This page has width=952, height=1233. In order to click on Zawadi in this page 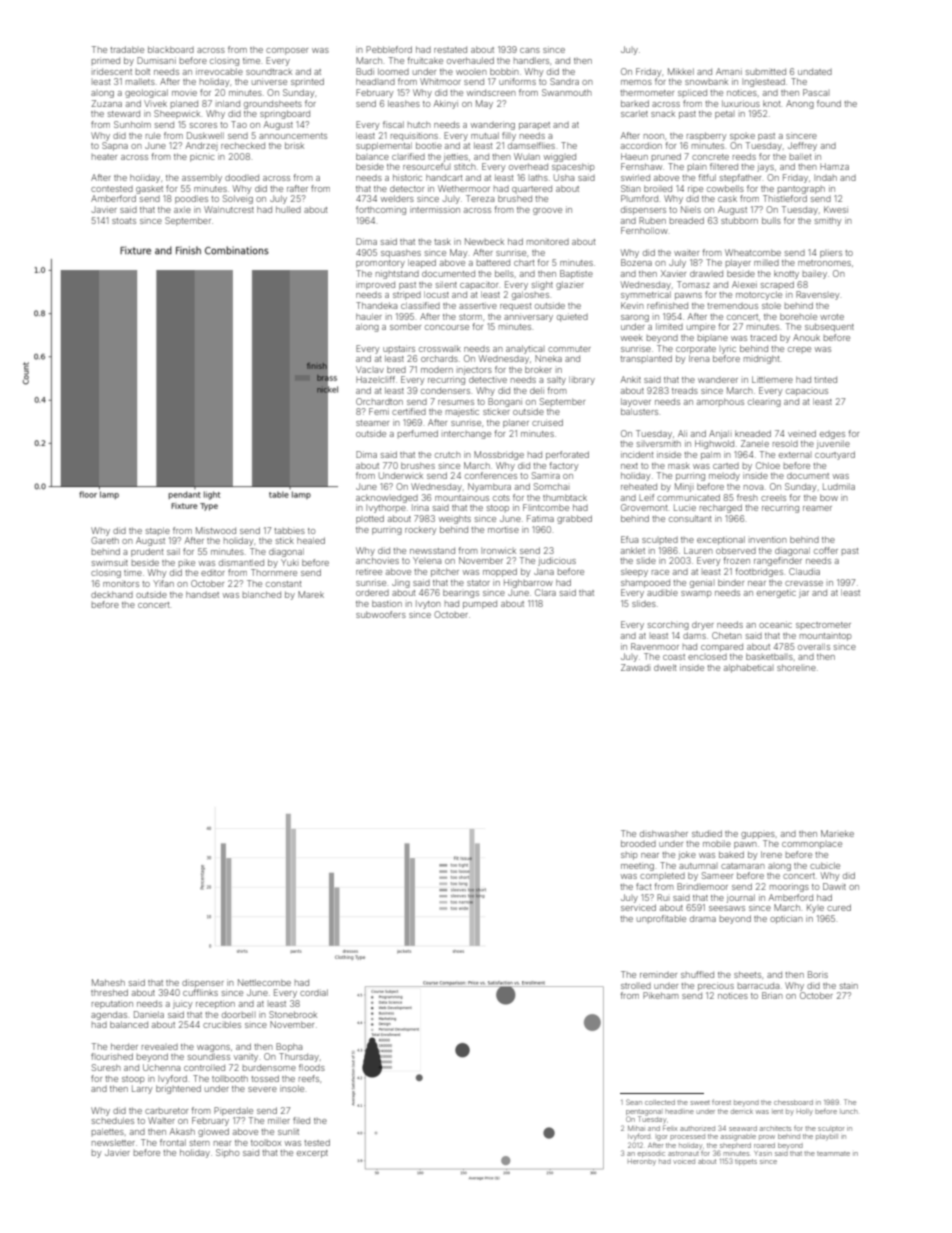, I will do `click(635, 667)`.
